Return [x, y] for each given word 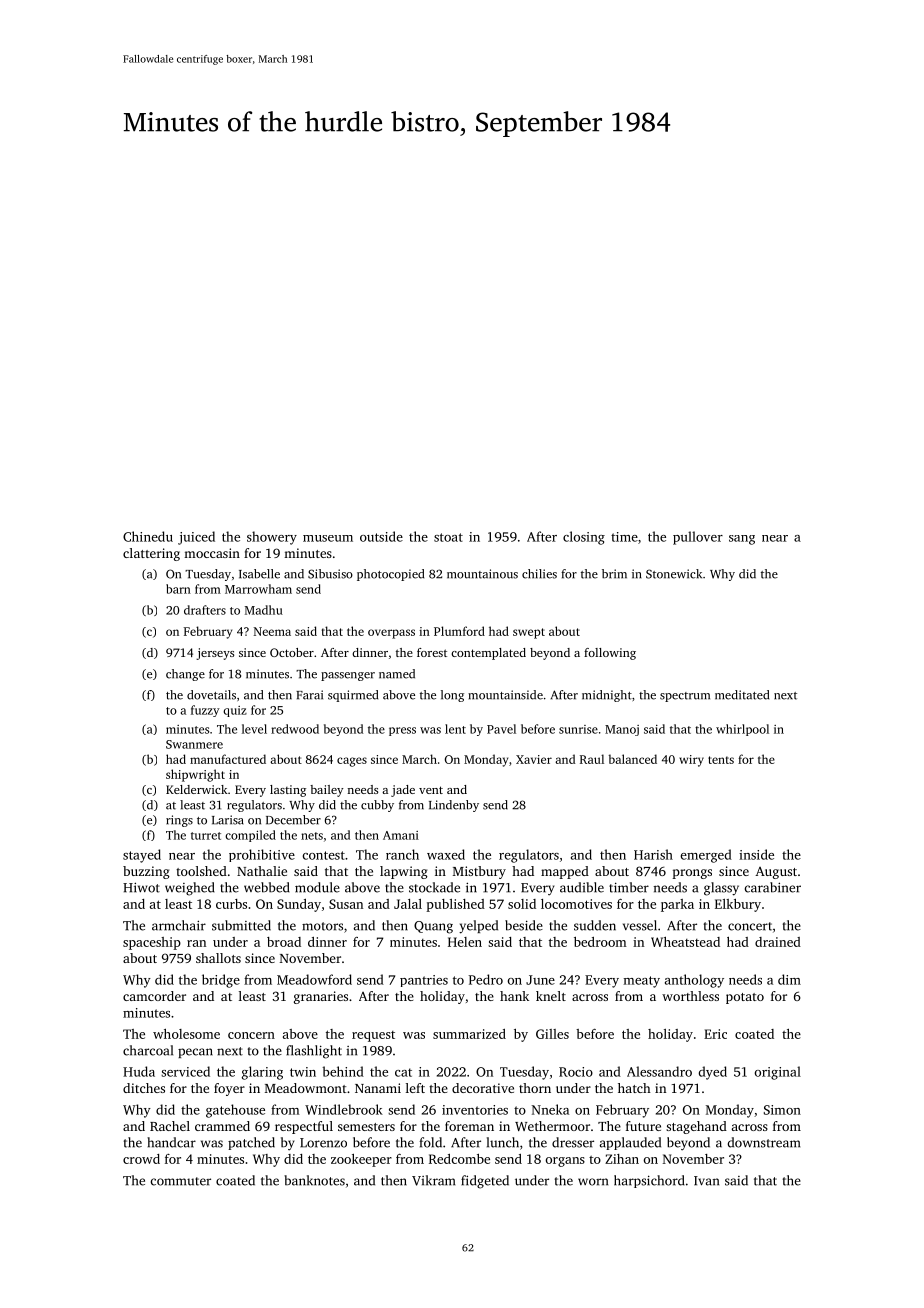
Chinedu [148, 536]
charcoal [148, 1050]
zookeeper [361, 1160]
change [185, 675]
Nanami [378, 1088]
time [624, 537]
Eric [715, 1034]
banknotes [314, 1180]
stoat [448, 537]
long [452, 696]
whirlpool [742, 730]
